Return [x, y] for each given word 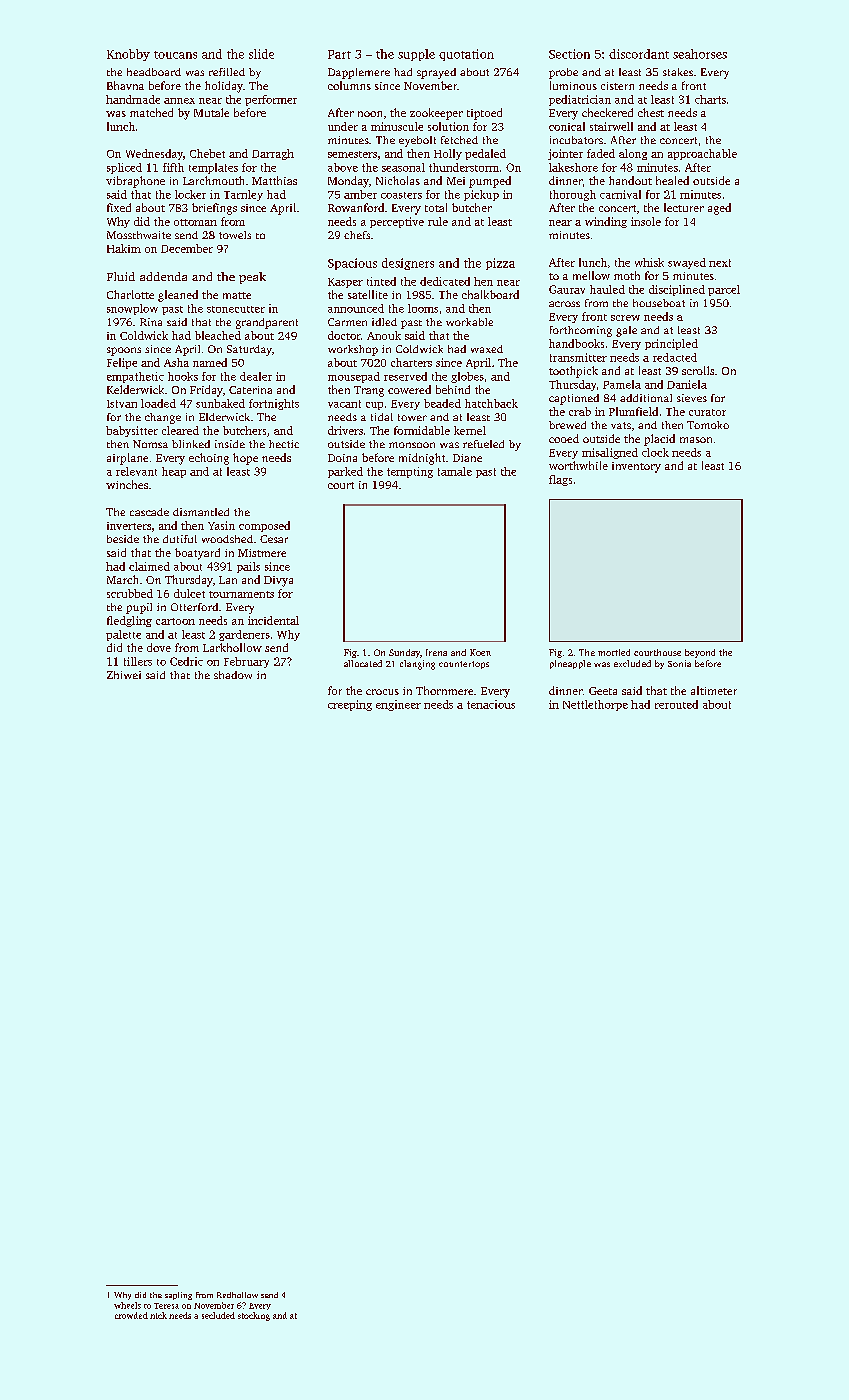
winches [127, 484]
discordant [639, 54]
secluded [218, 1315]
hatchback [491, 403]
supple [416, 55]
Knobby [128, 55]
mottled [614, 652]
